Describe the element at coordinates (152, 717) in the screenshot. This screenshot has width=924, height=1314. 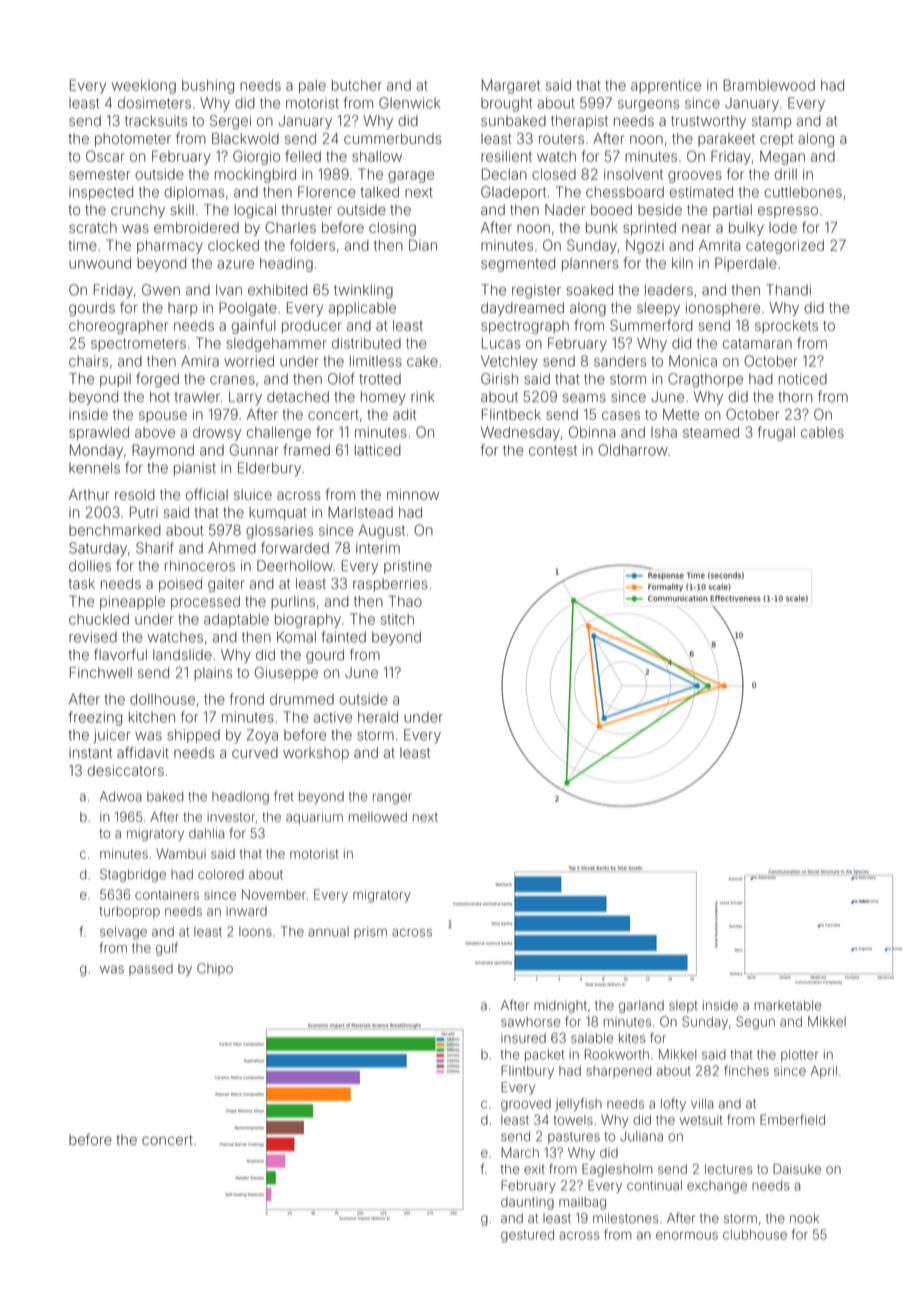
I see `kitchen` at that location.
